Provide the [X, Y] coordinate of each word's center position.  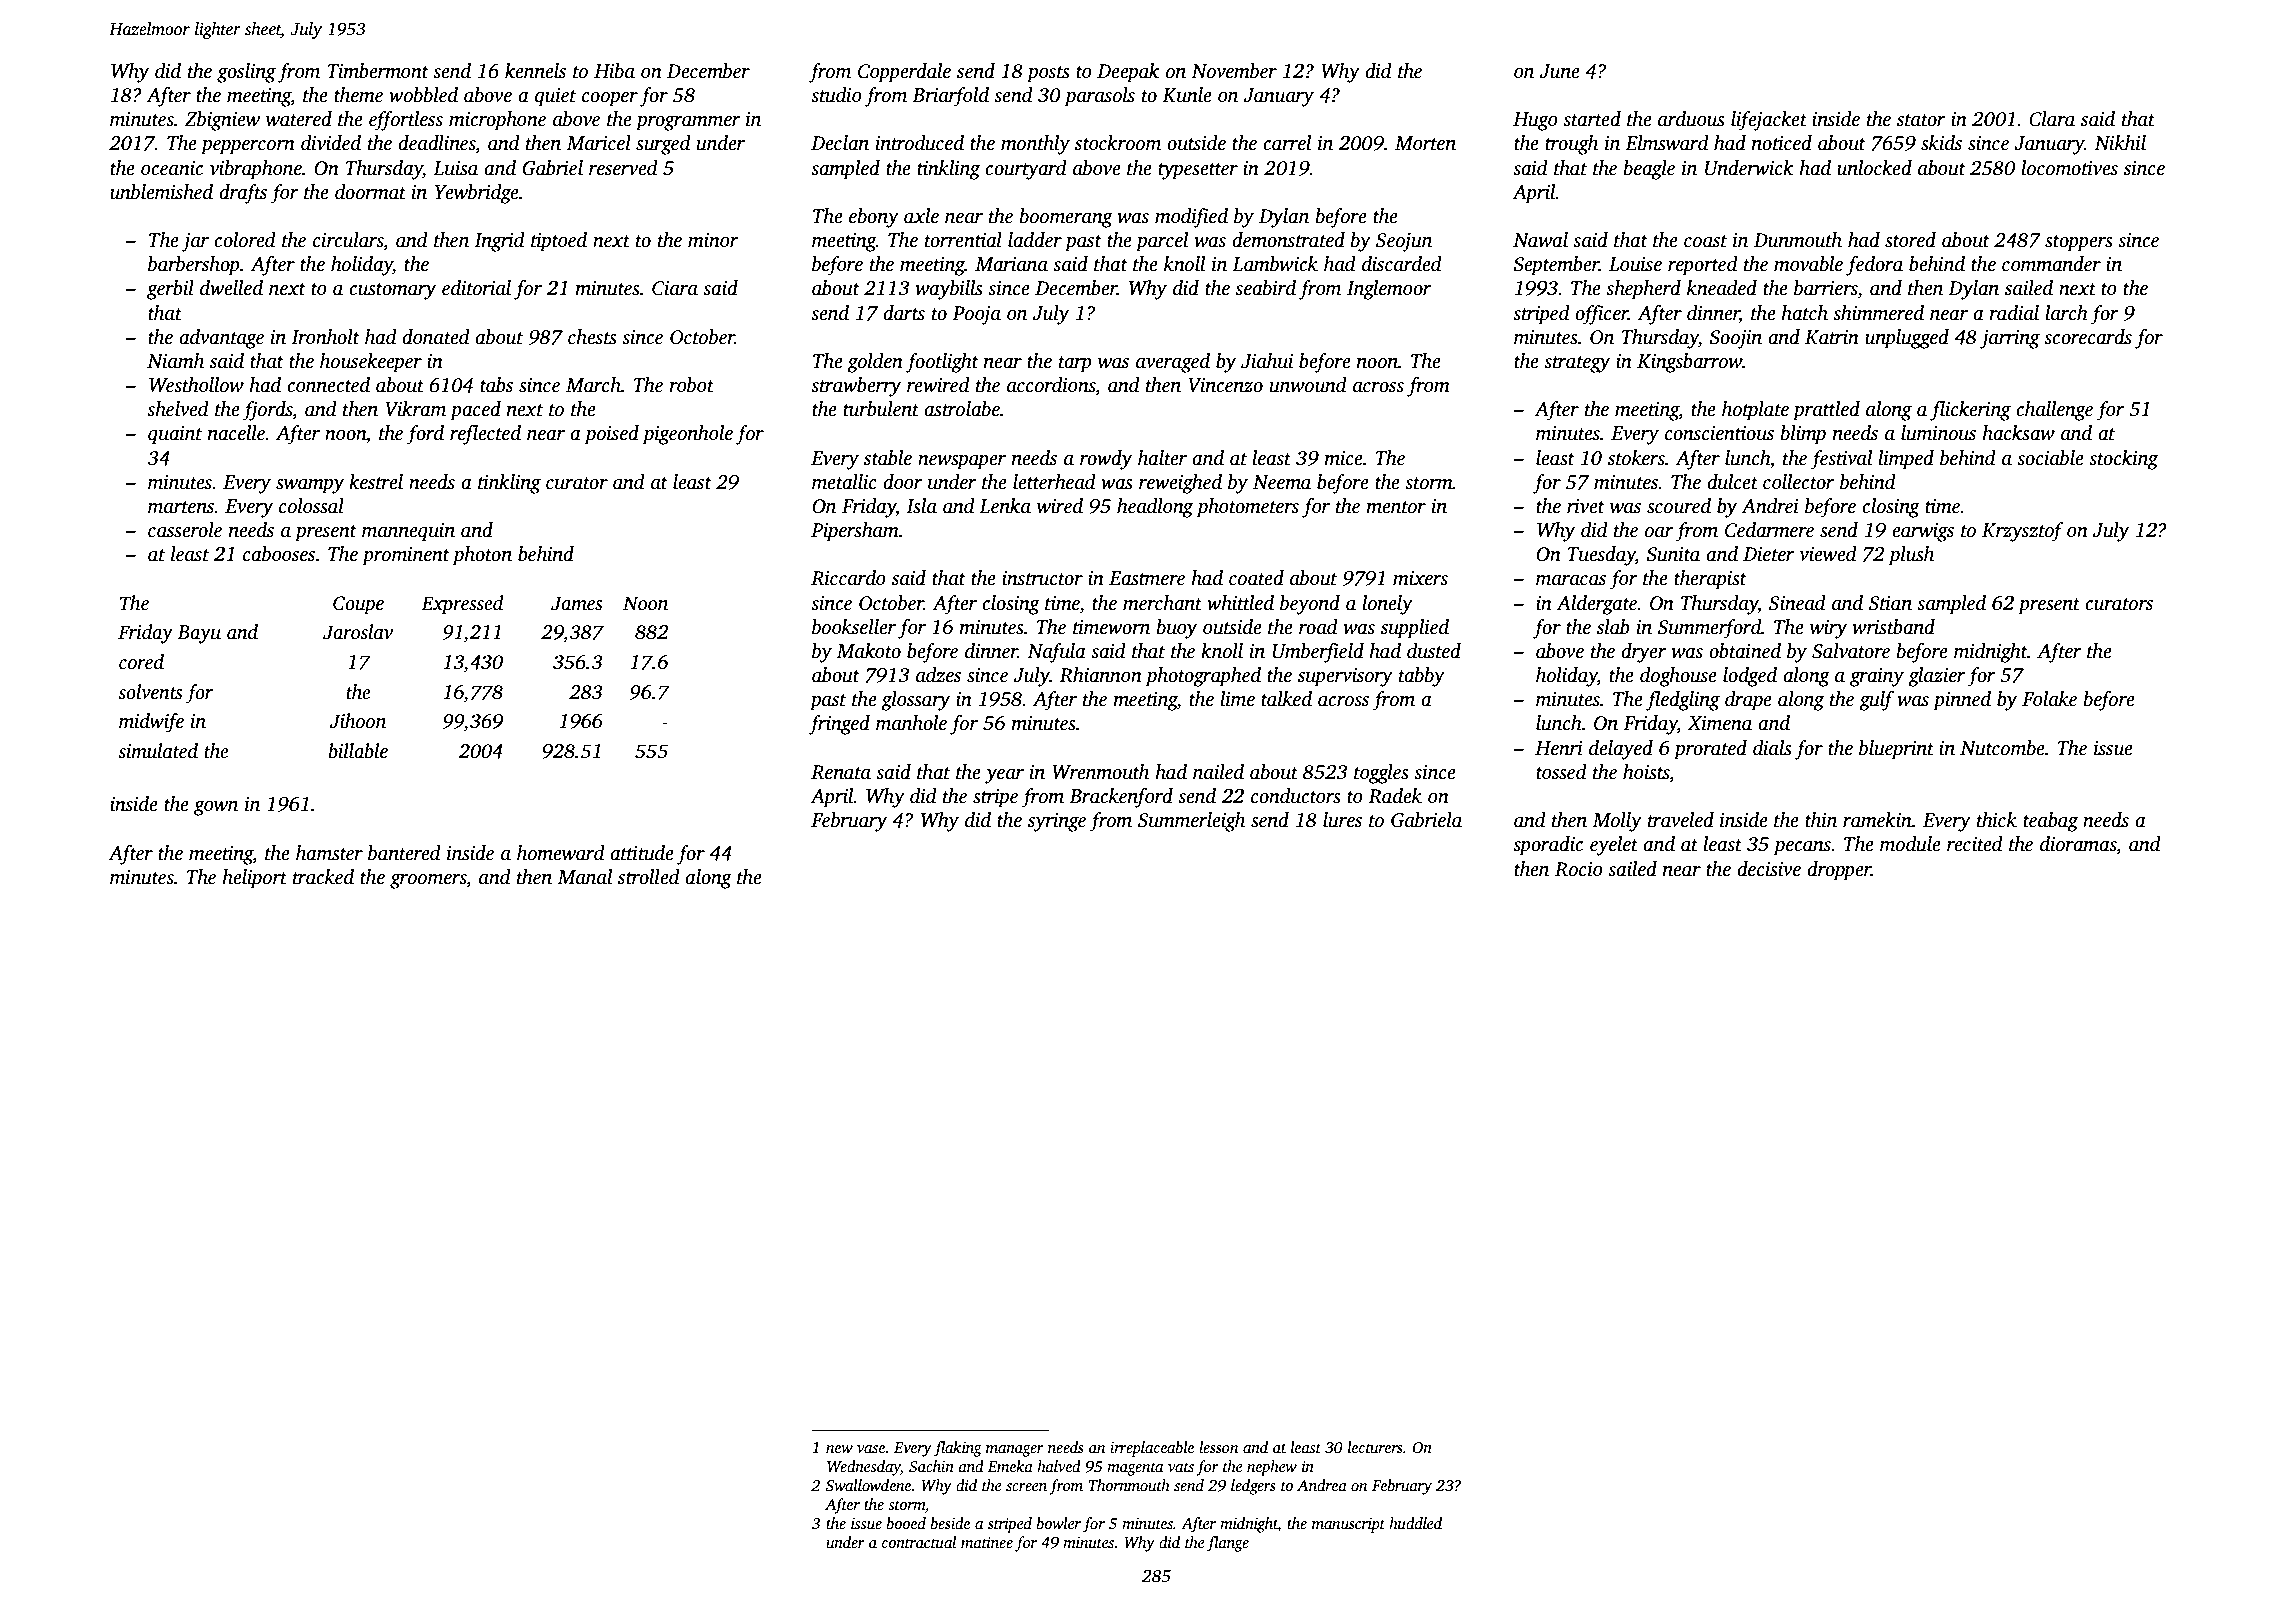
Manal [584, 877]
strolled [649, 877]
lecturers [1375, 1447]
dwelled [231, 288]
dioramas [2078, 844]
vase [871, 1449]
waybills [949, 290]
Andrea [1322, 1485]
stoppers [2079, 243]
